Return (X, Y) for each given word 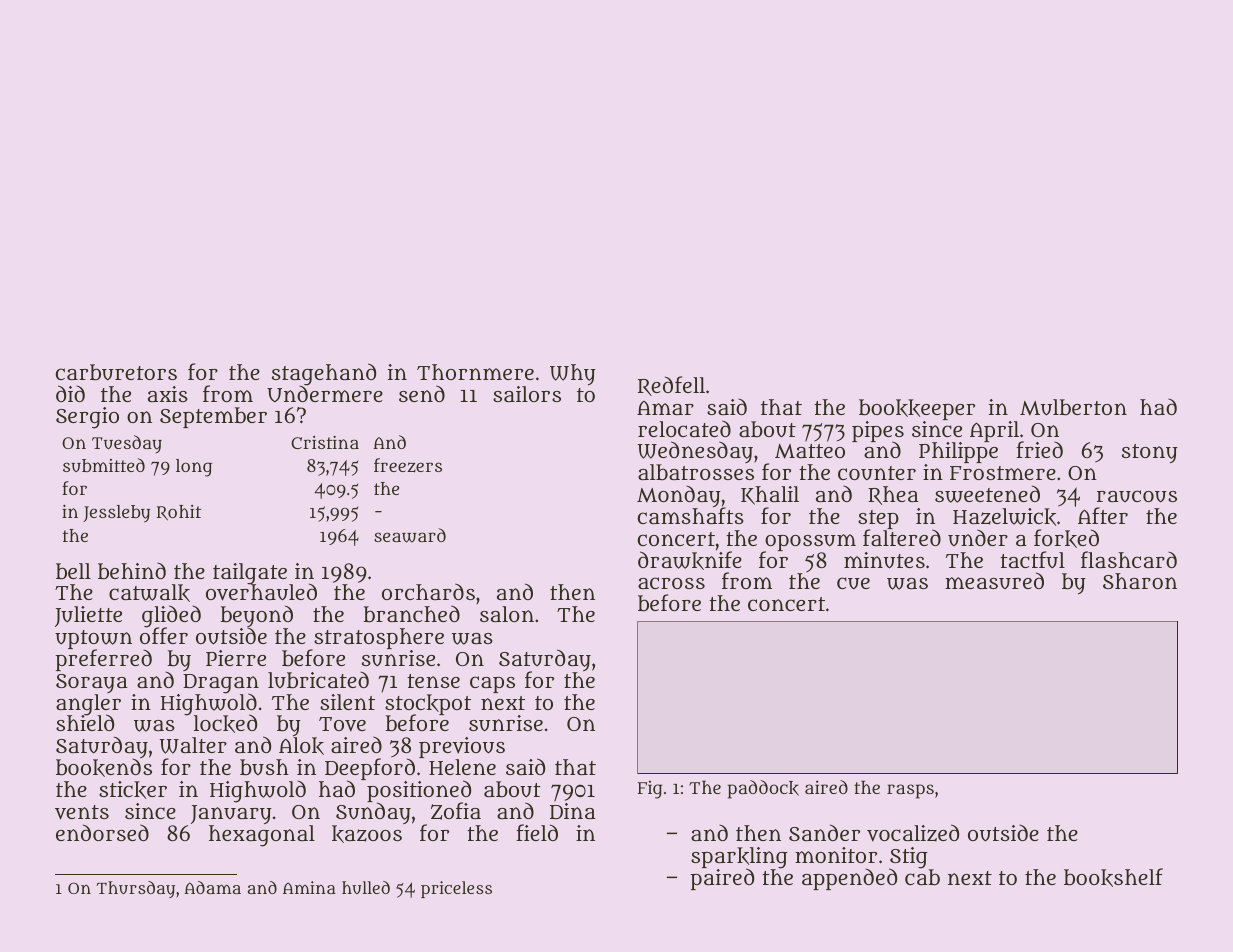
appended (849, 879)
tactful (1032, 559)
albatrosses (696, 473)
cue (853, 583)
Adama (212, 887)
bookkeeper (917, 409)
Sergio (87, 418)
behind (132, 571)
